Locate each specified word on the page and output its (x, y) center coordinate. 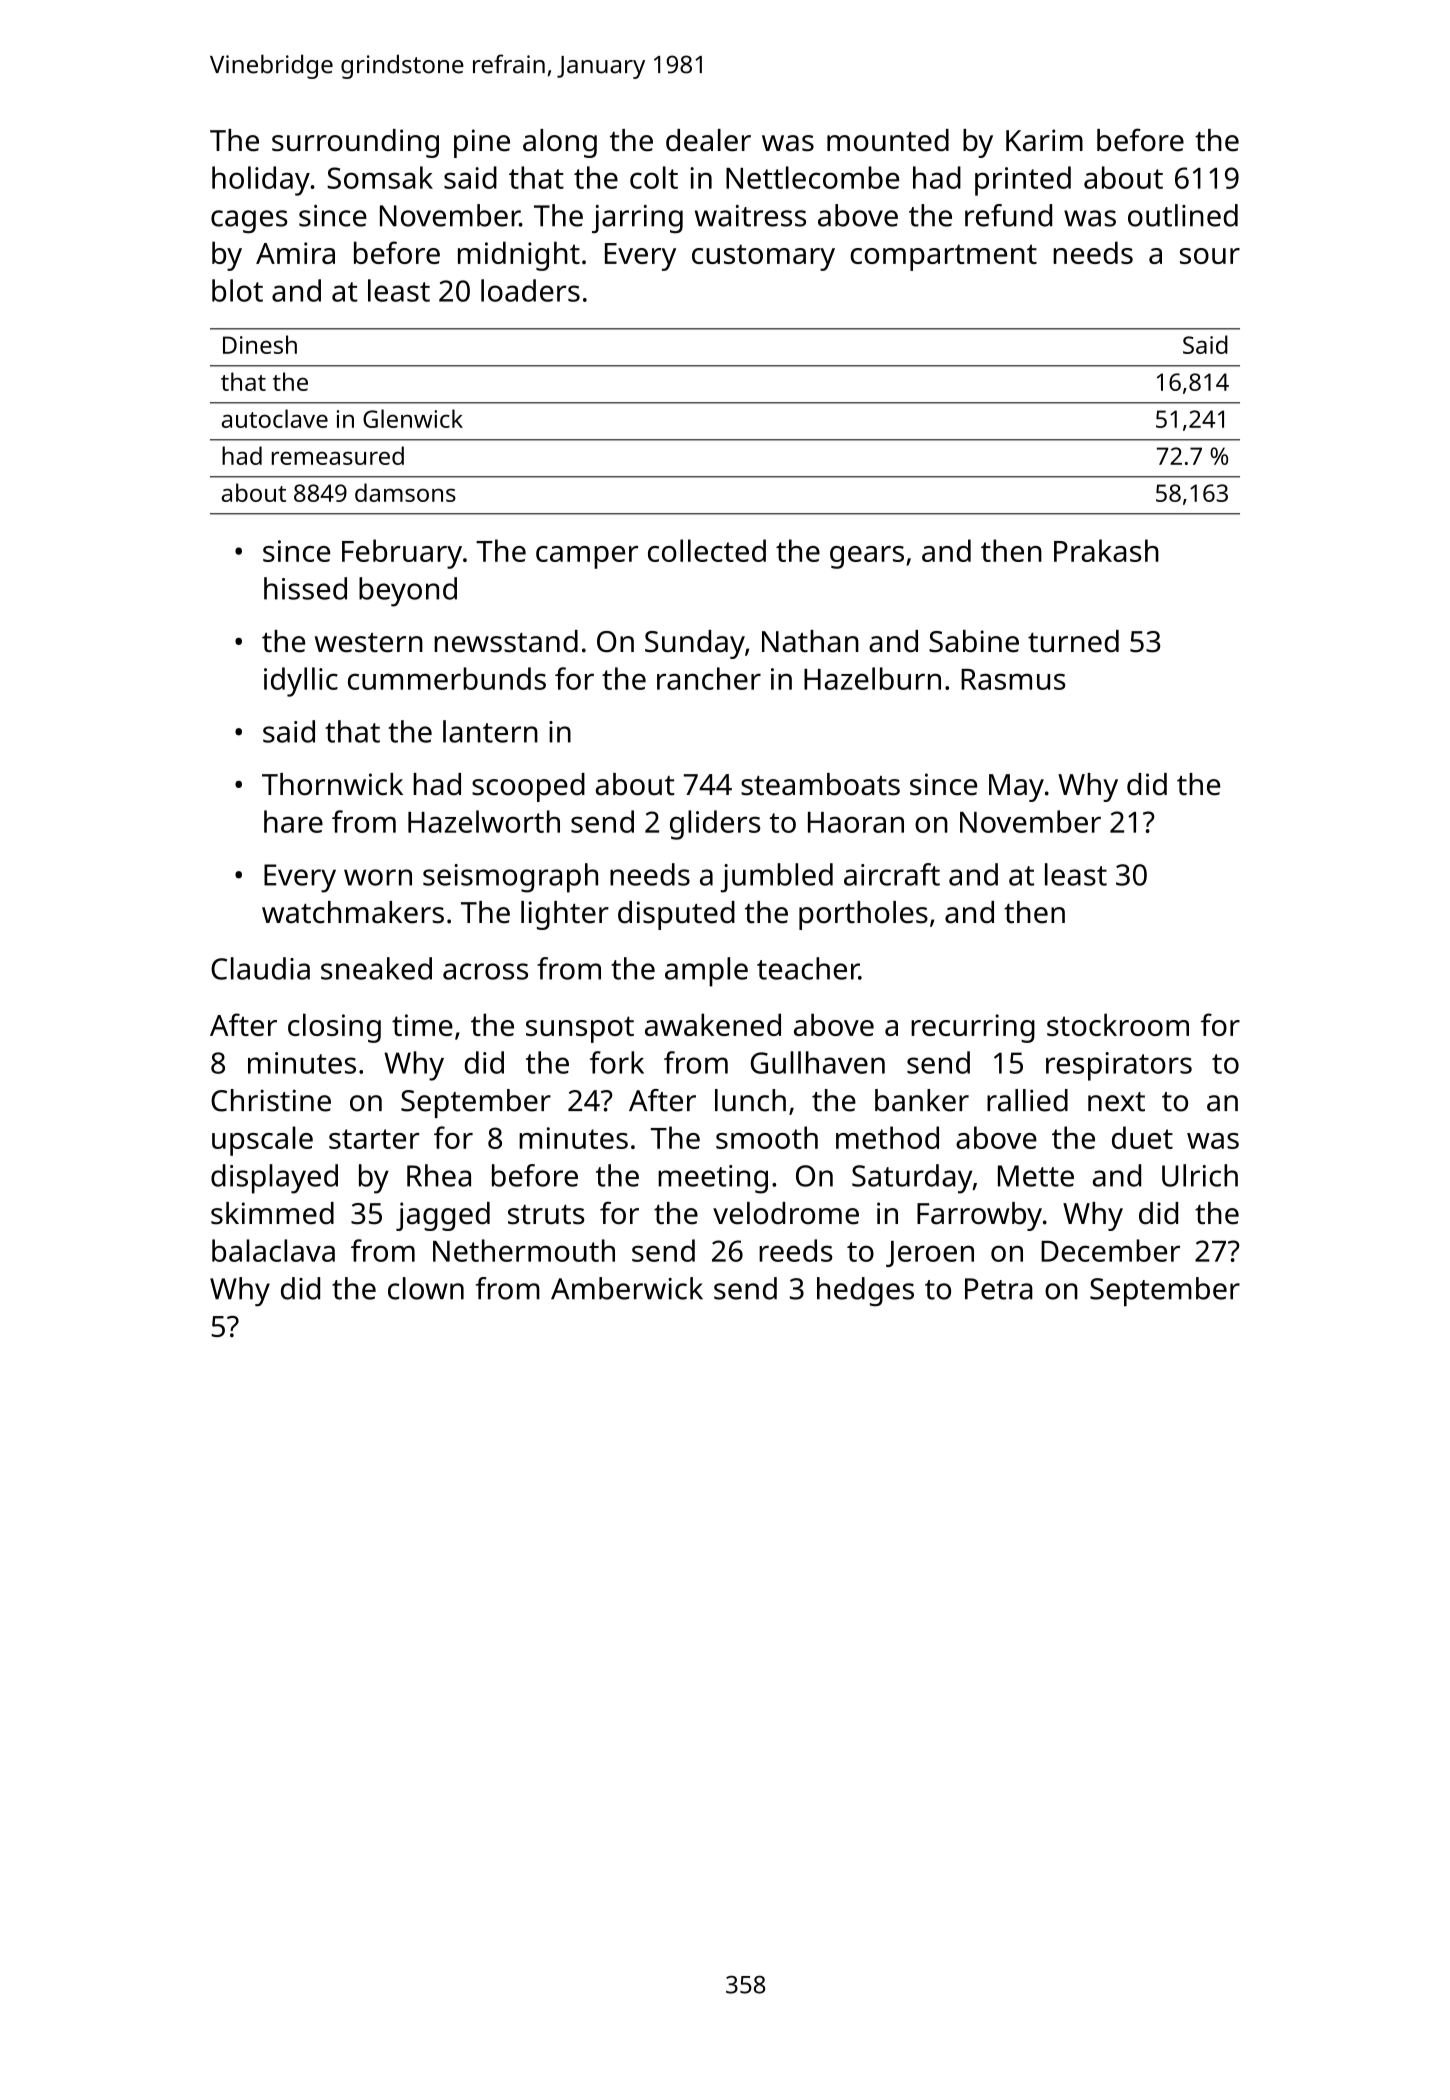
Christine (271, 1100)
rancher (709, 678)
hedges (865, 1291)
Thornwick (332, 784)
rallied (1027, 1100)
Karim (1044, 140)
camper (587, 557)
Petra (999, 1289)
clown (426, 1288)
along (560, 143)
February (402, 554)
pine (482, 143)
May (1016, 788)
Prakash (1106, 550)
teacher (808, 968)
